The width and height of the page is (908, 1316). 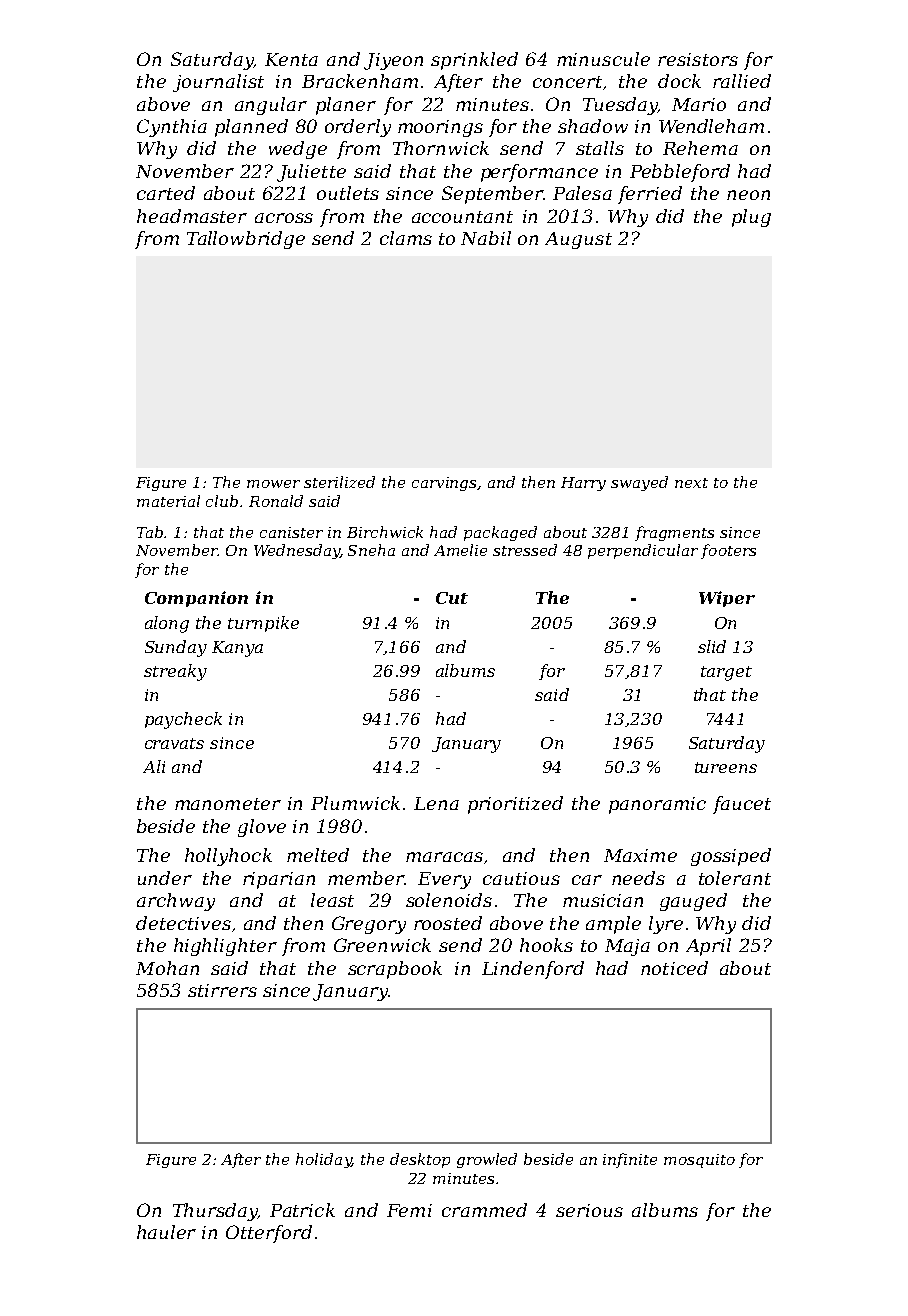 I want to click on stirrers, so click(x=222, y=990).
